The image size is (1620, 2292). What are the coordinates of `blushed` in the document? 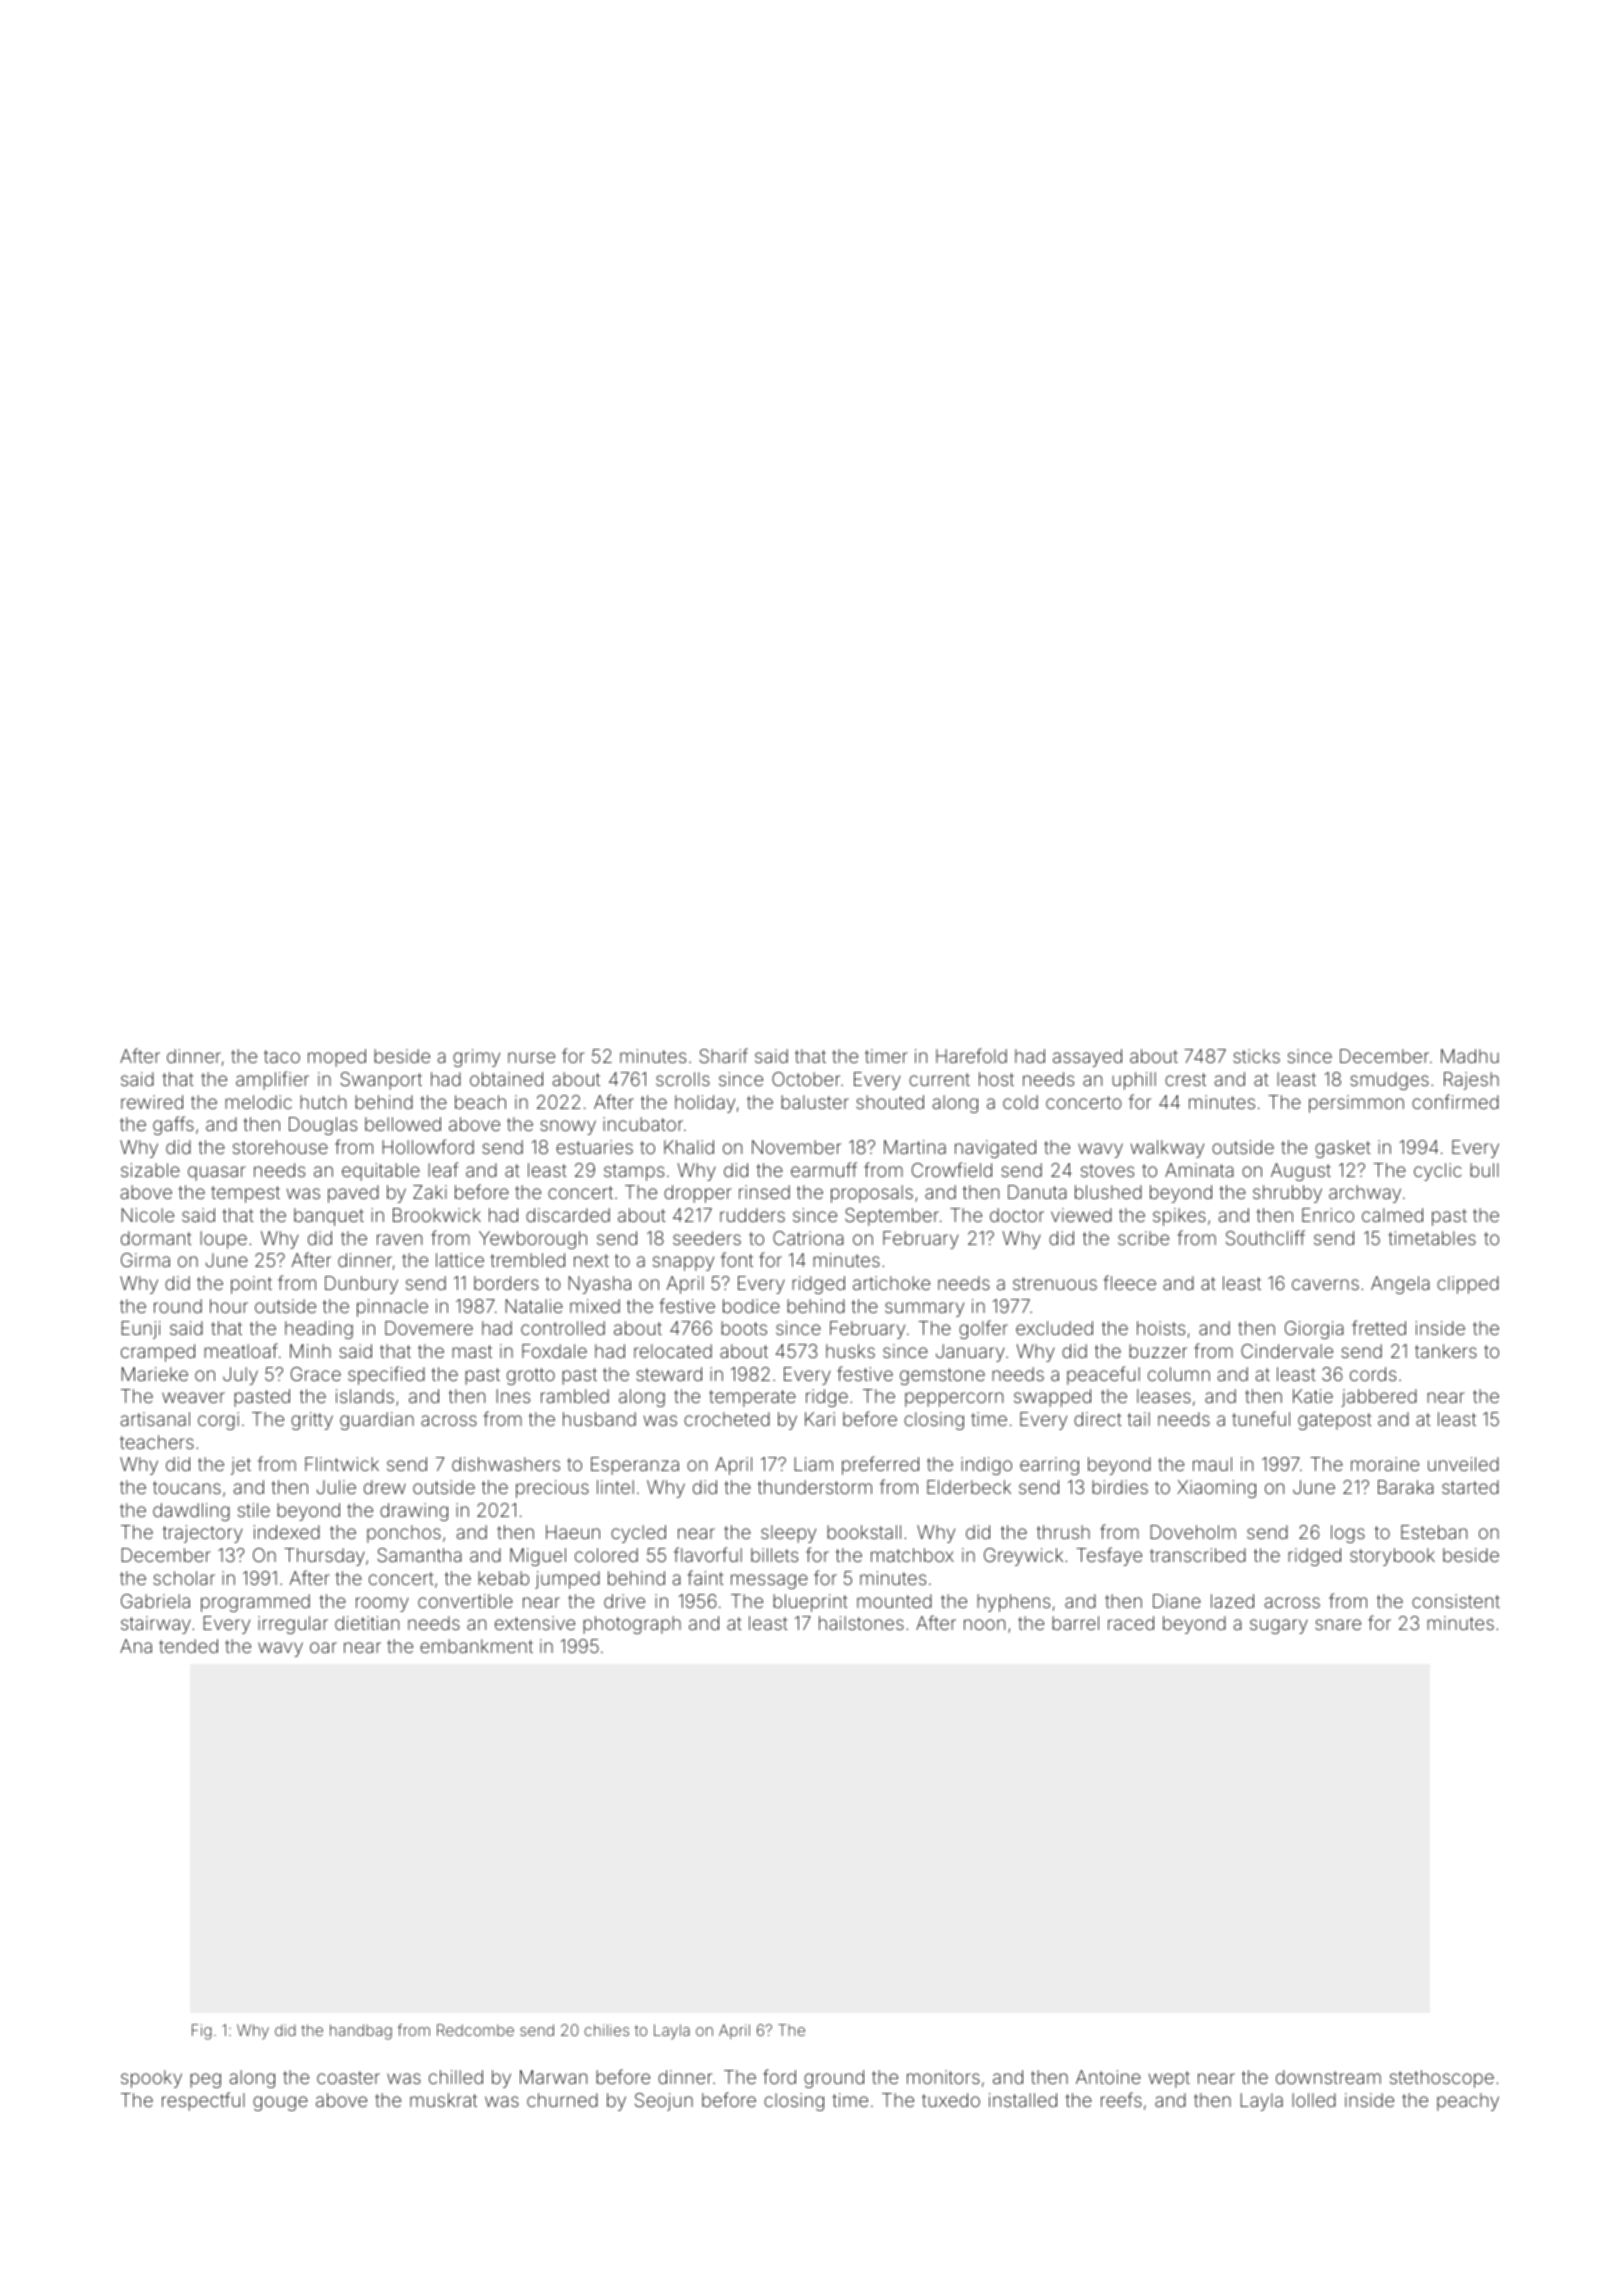 It's located at (1108, 1192).
